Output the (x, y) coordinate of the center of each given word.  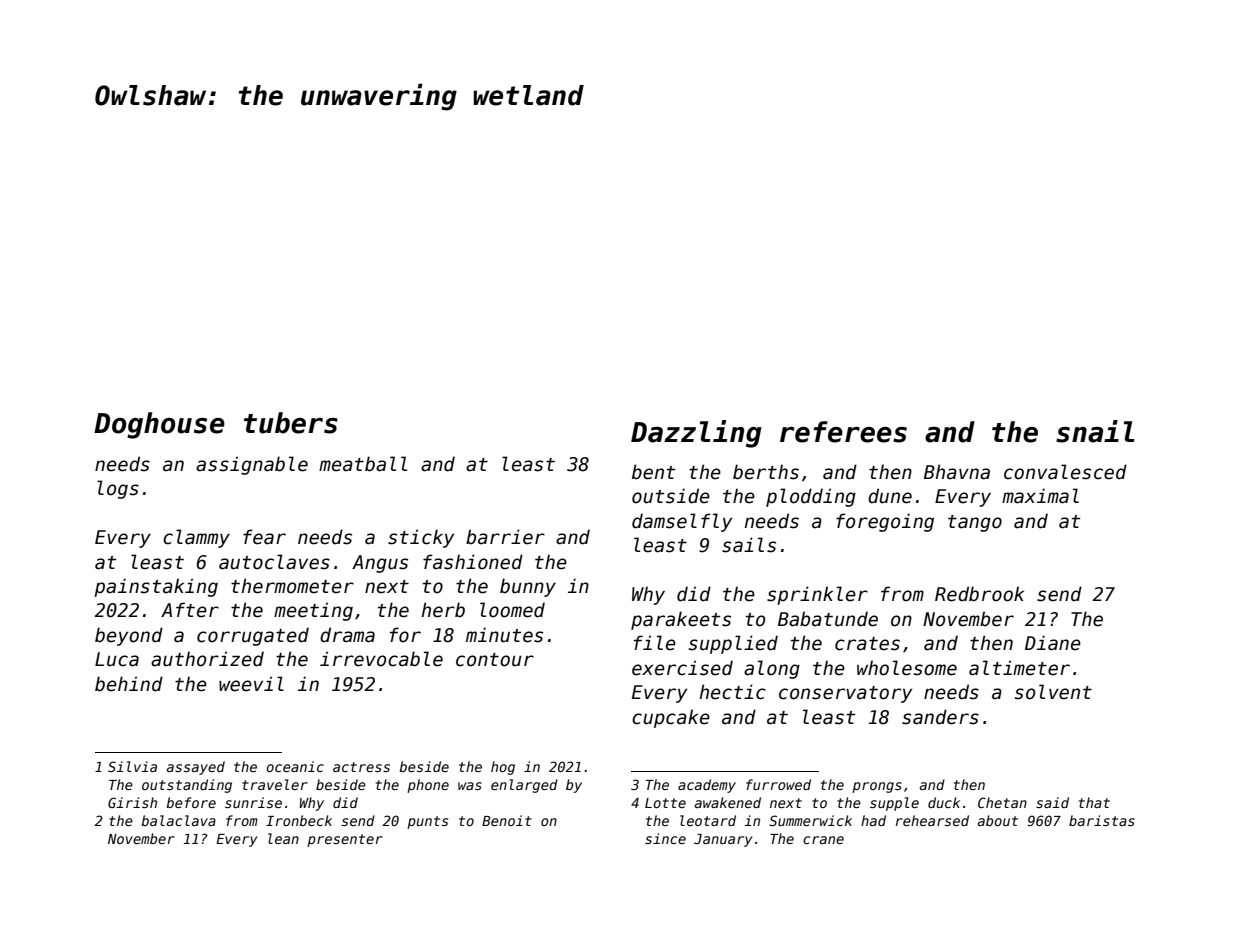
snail (1095, 431)
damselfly (682, 522)
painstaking (156, 587)
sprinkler (817, 595)
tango (975, 523)
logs (118, 489)
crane (823, 840)
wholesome (907, 668)
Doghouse (159, 425)
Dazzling (696, 434)
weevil (251, 684)
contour (495, 660)
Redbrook (979, 594)
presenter (345, 840)
